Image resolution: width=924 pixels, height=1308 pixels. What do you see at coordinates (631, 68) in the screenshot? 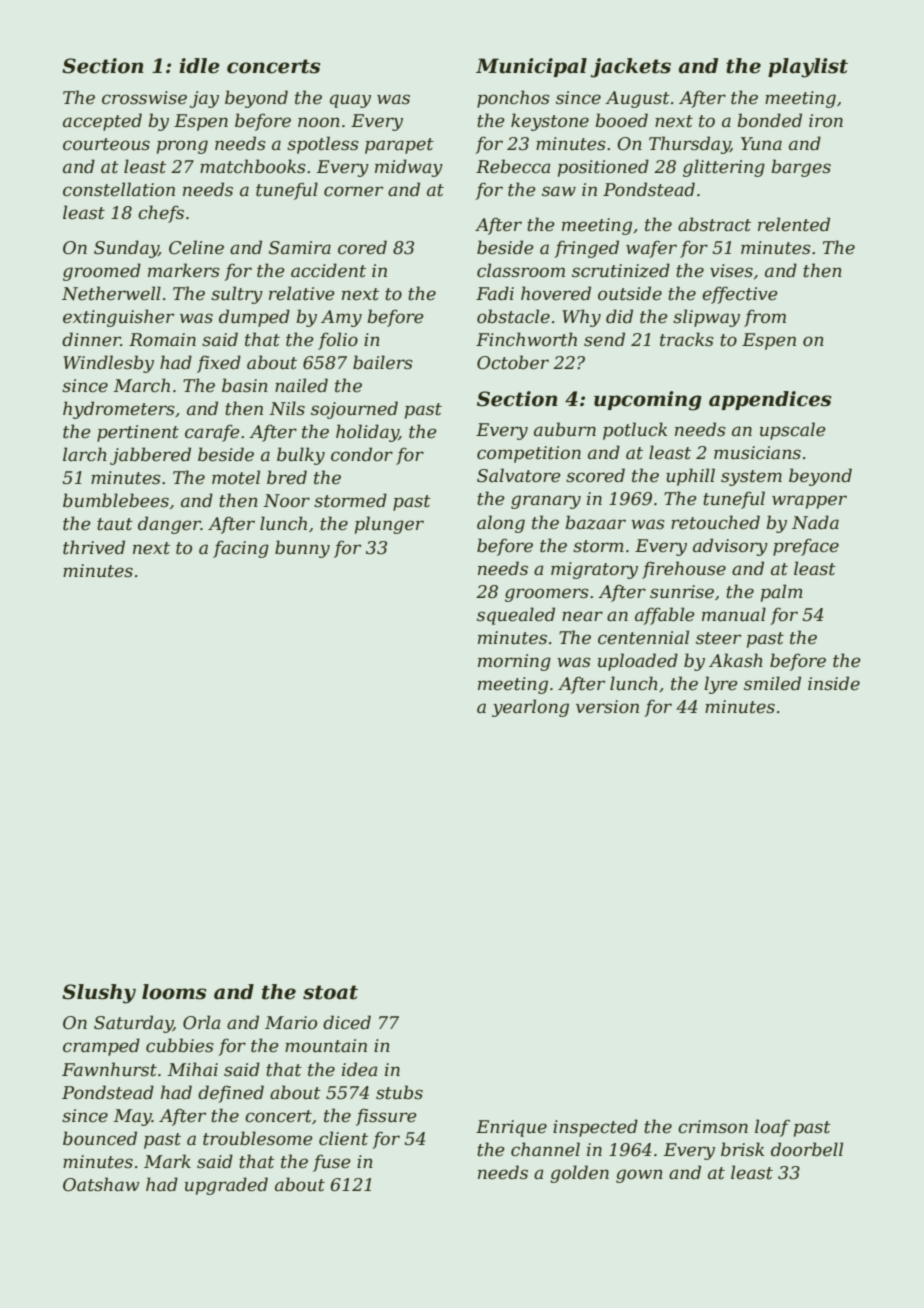
I see `jackets` at bounding box center [631, 68].
